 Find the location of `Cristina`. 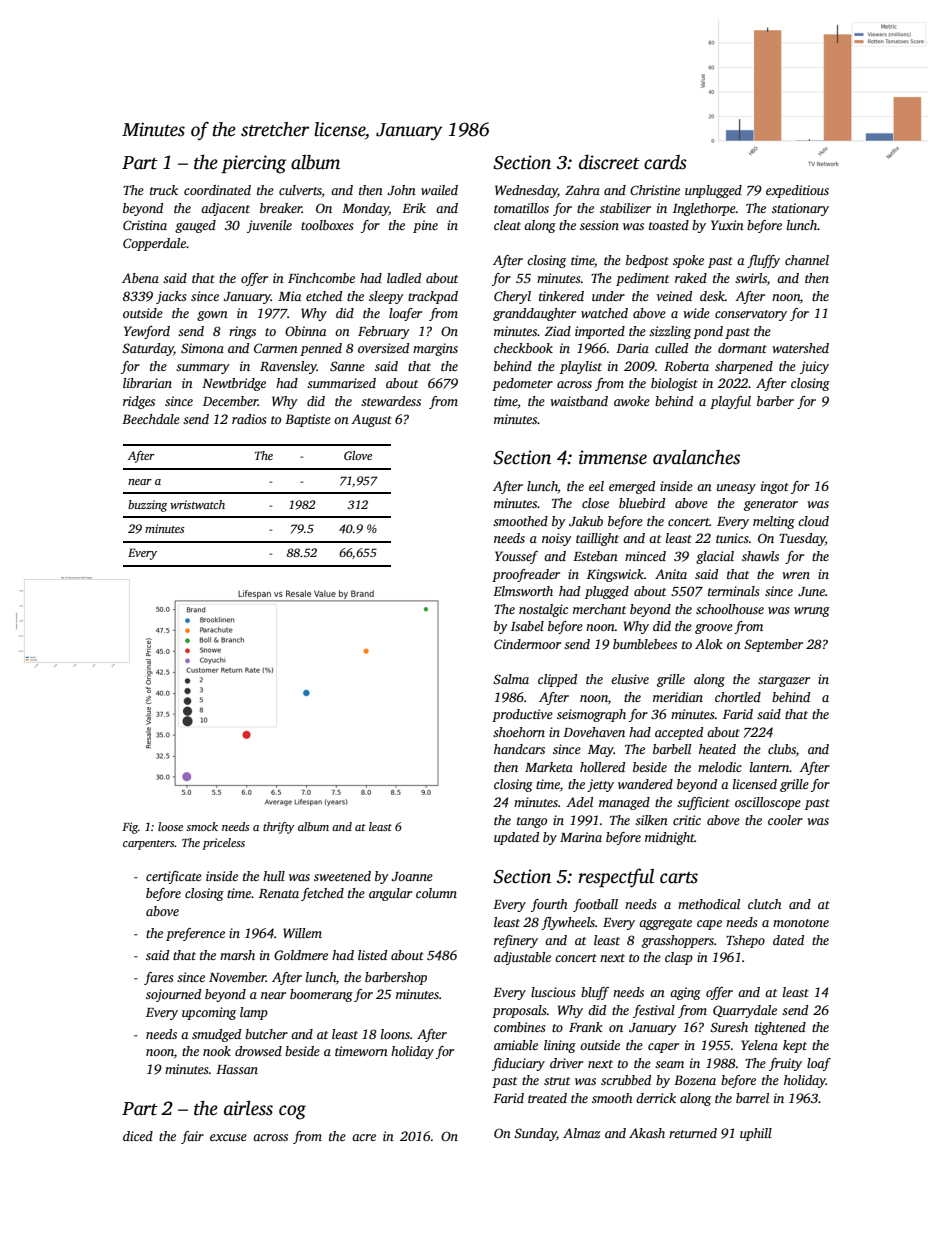

Cristina is located at coordinates (145, 225).
